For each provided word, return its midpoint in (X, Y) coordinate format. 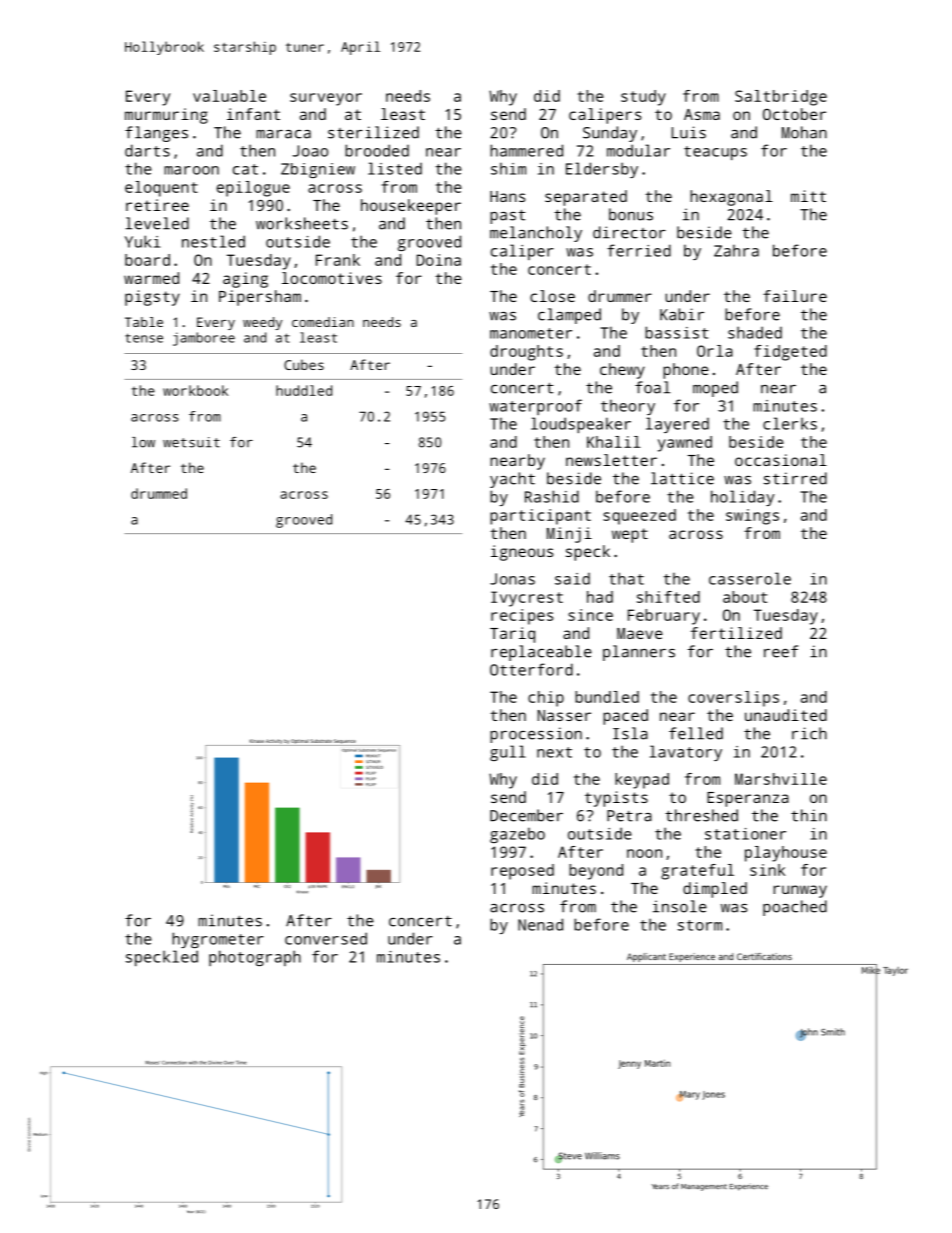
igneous (522, 553)
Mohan (804, 132)
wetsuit (191, 442)
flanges (156, 134)
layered (677, 425)
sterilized (373, 132)
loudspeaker (581, 425)
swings (752, 517)
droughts (526, 353)
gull (508, 753)
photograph (255, 958)
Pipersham (260, 298)
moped (715, 389)
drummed (159, 493)
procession (536, 735)
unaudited (786, 715)
